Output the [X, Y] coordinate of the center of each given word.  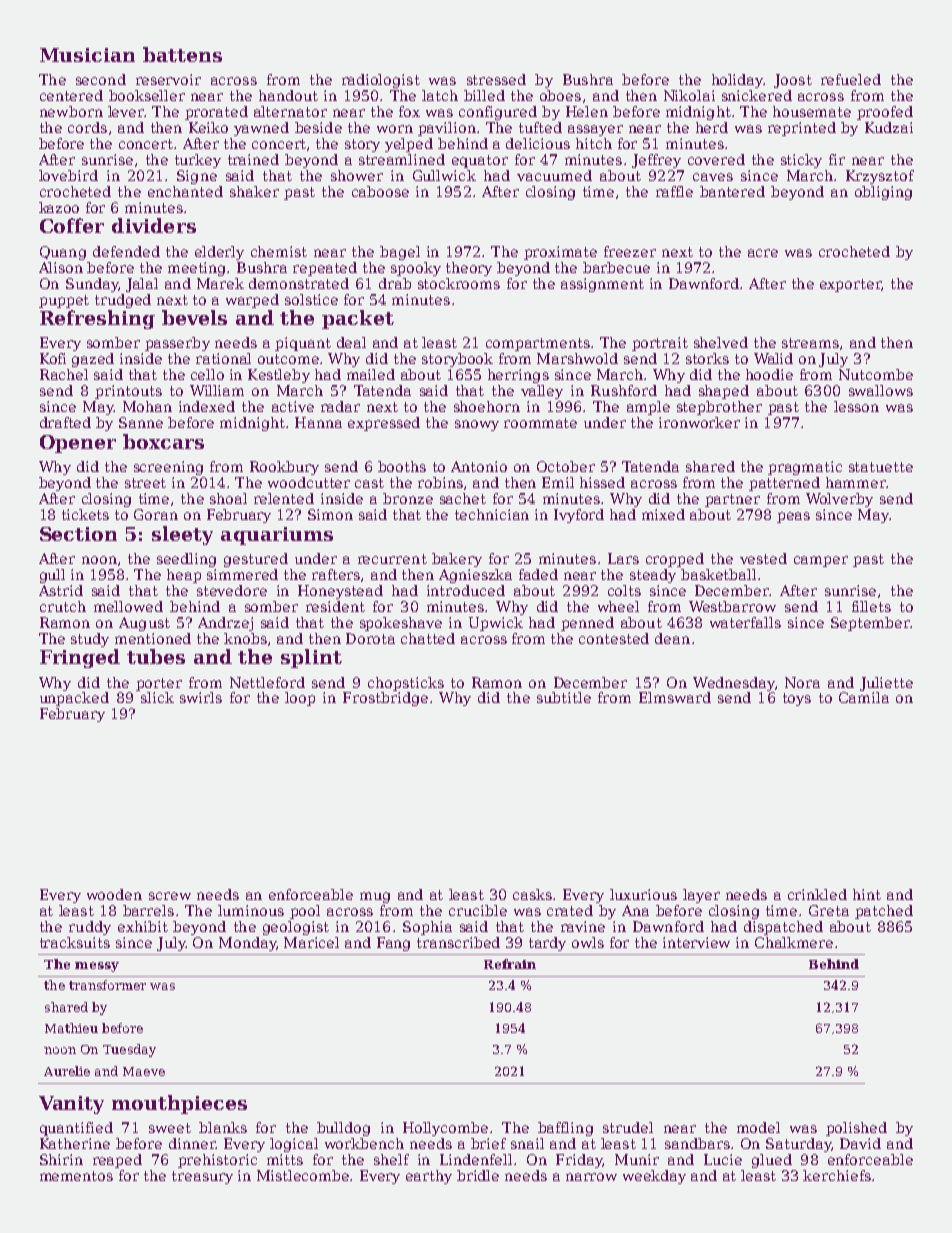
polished [856, 1129]
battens [182, 54]
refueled [851, 79]
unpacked [74, 699]
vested [763, 558]
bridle [478, 1175]
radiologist [381, 81]
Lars [623, 558]
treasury [202, 1177]
